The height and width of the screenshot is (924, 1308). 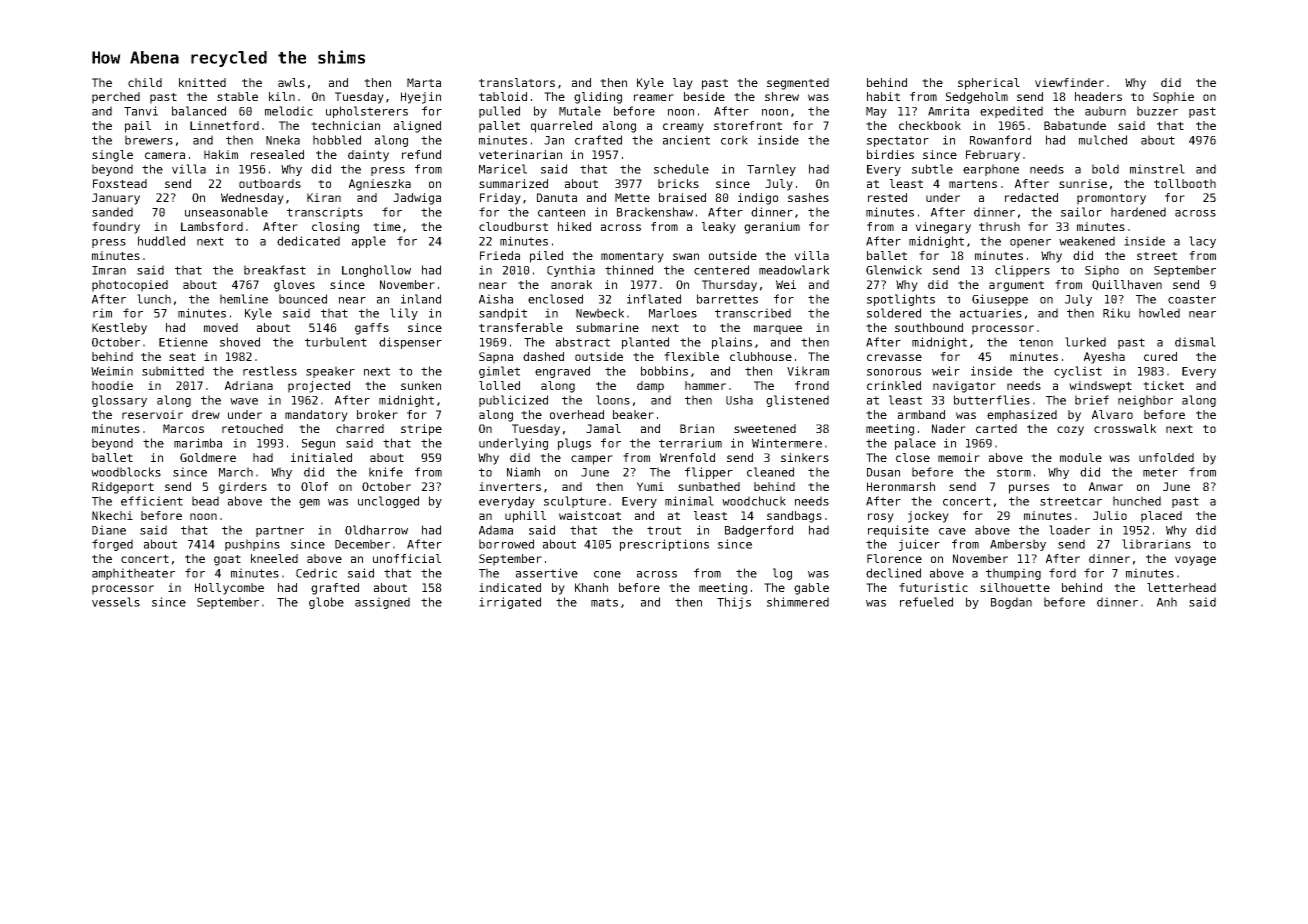 I want to click on Cynthia, so click(x=571, y=271).
